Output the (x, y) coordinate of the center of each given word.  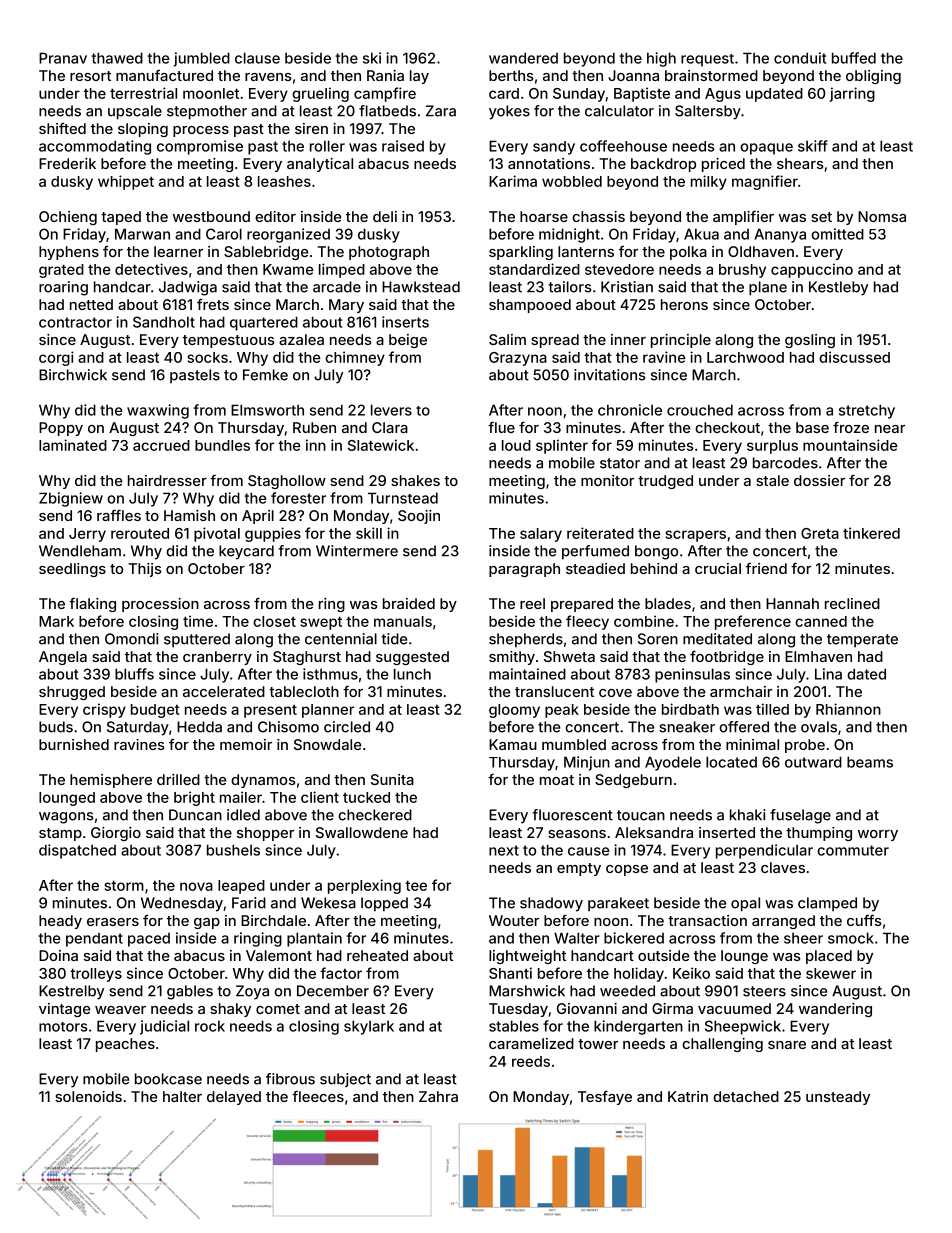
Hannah (792, 603)
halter (182, 1096)
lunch (412, 674)
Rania (385, 75)
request (707, 60)
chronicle (630, 410)
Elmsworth (267, 410)
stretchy (867, 411)
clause (257, 58)
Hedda (199, 727)
